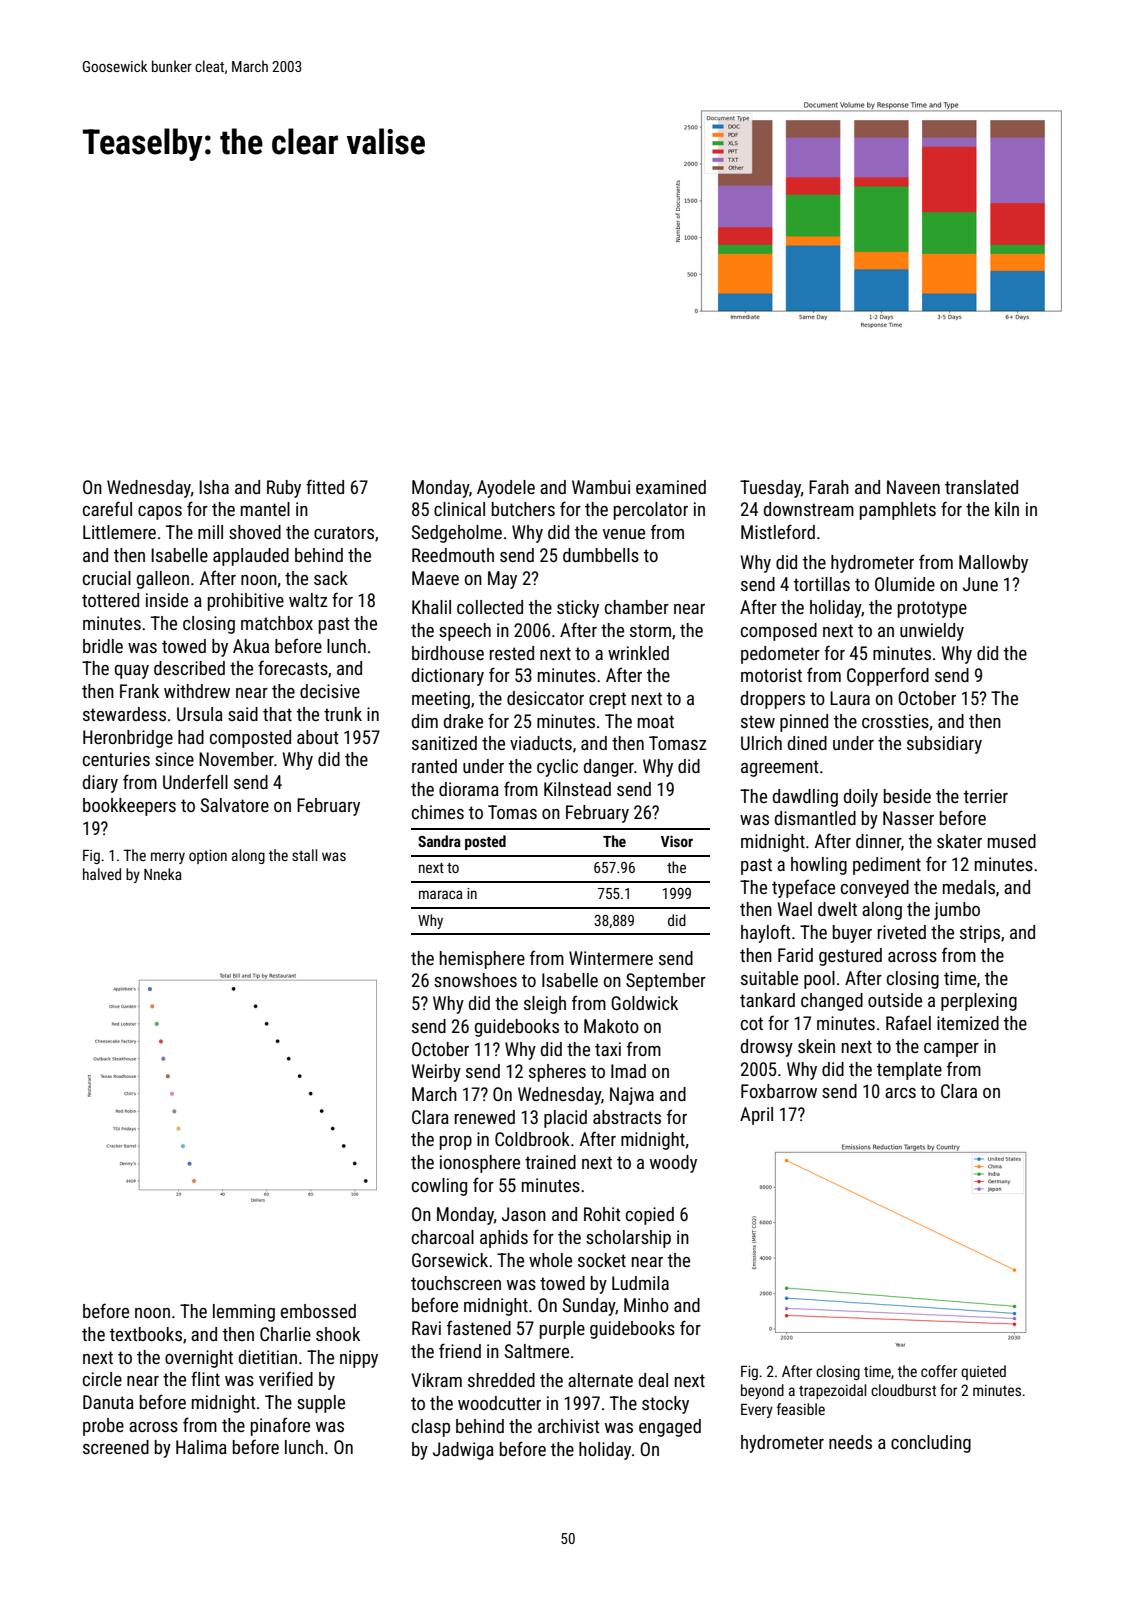 Image resolution: width=1121 pixels, height=1623 pixels. I want to click on storm, so click(650, 630).
